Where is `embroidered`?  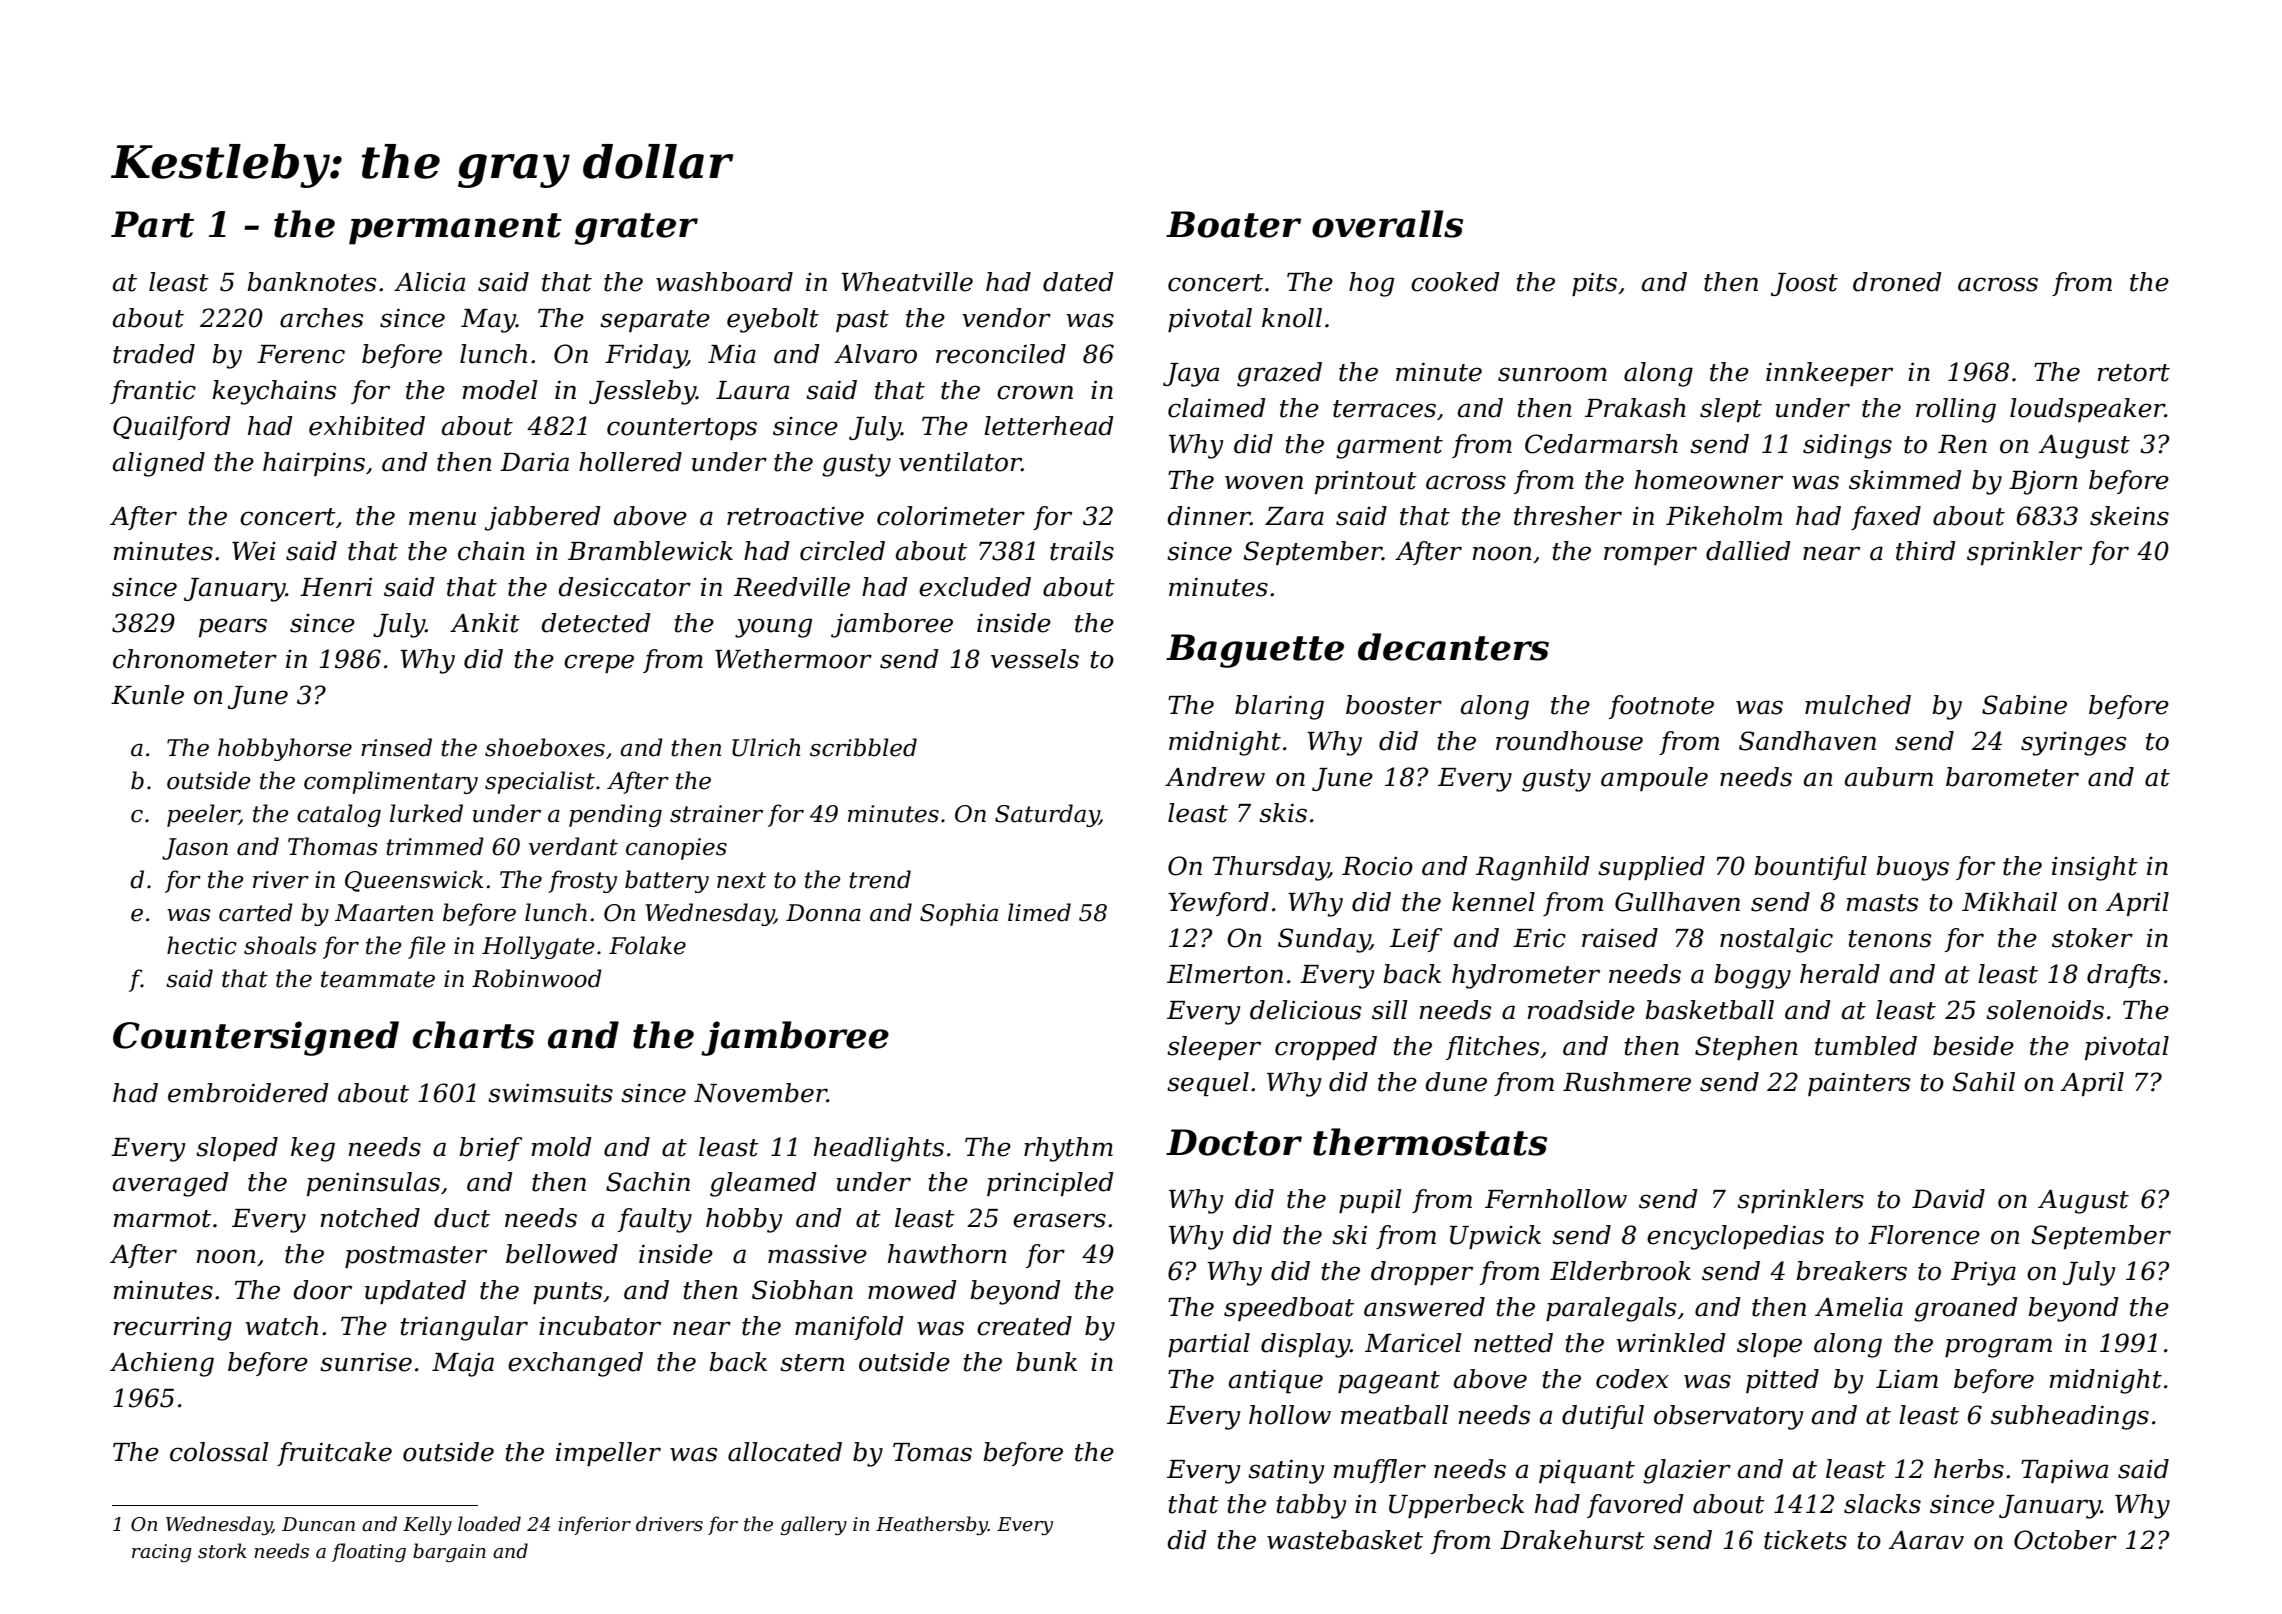
embroidered is located at coordinates (248, 1093).
